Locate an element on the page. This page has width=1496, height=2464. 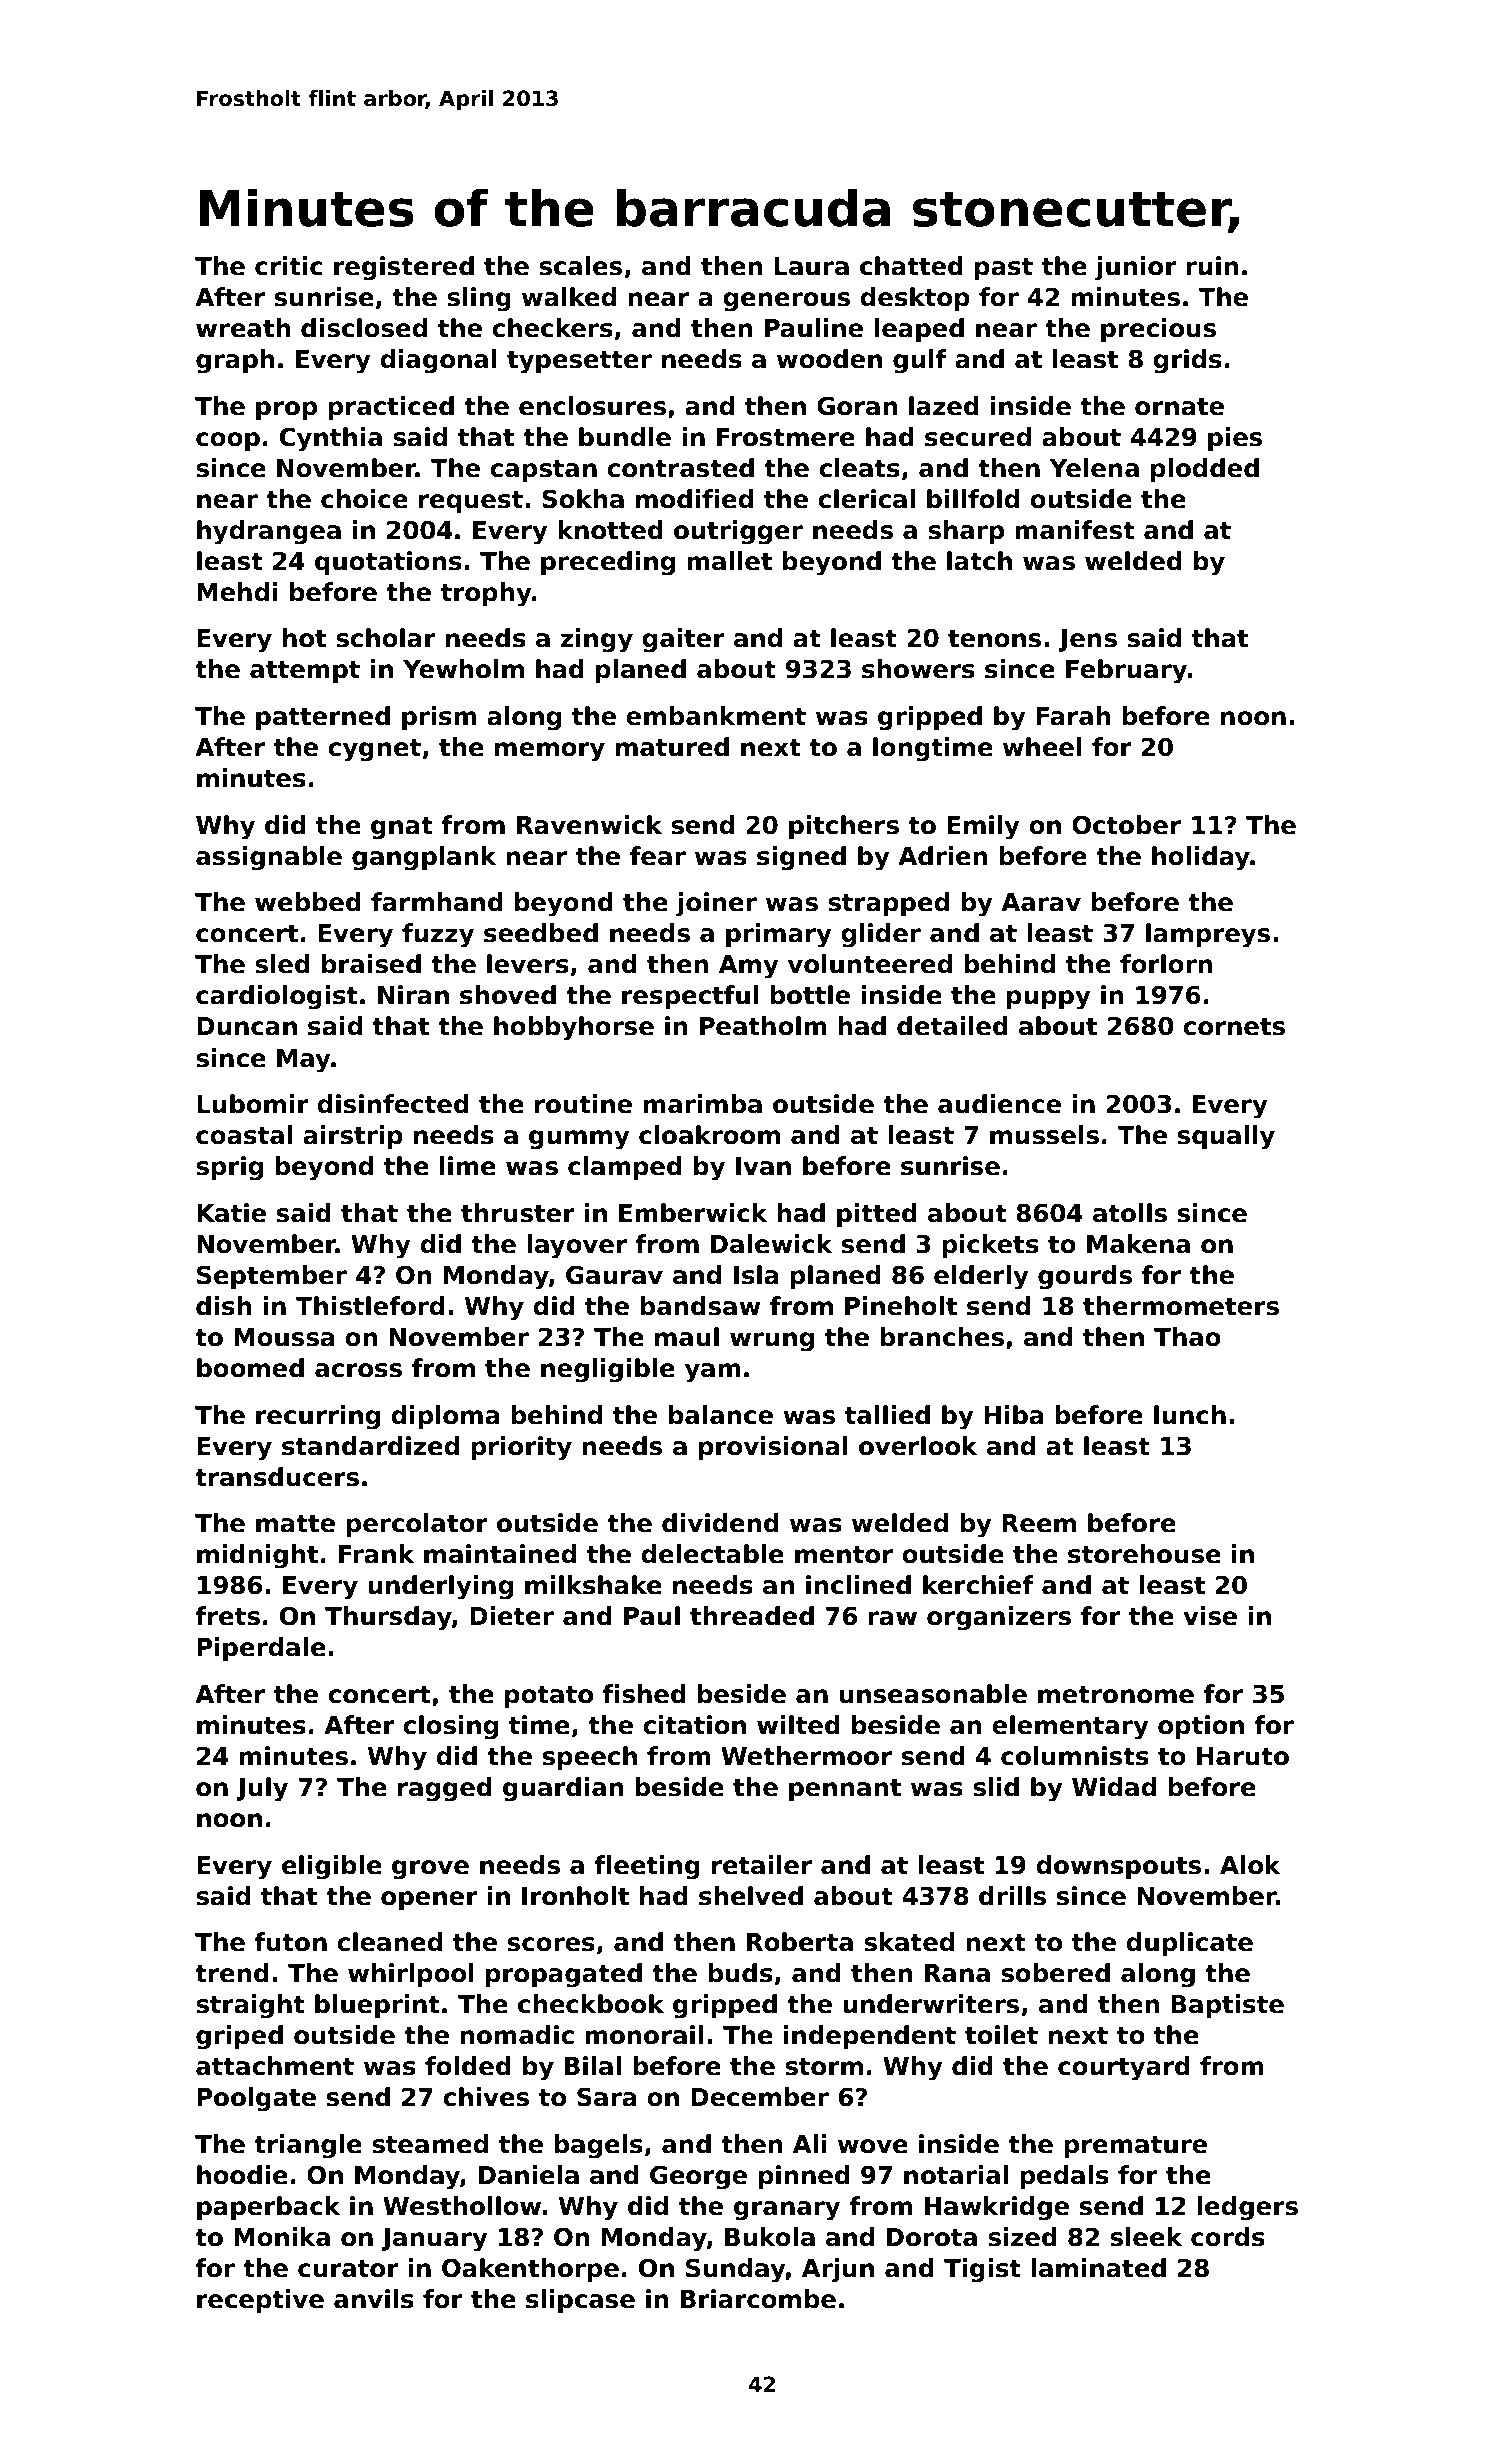
mallet is located at coordinates (729, 561).
